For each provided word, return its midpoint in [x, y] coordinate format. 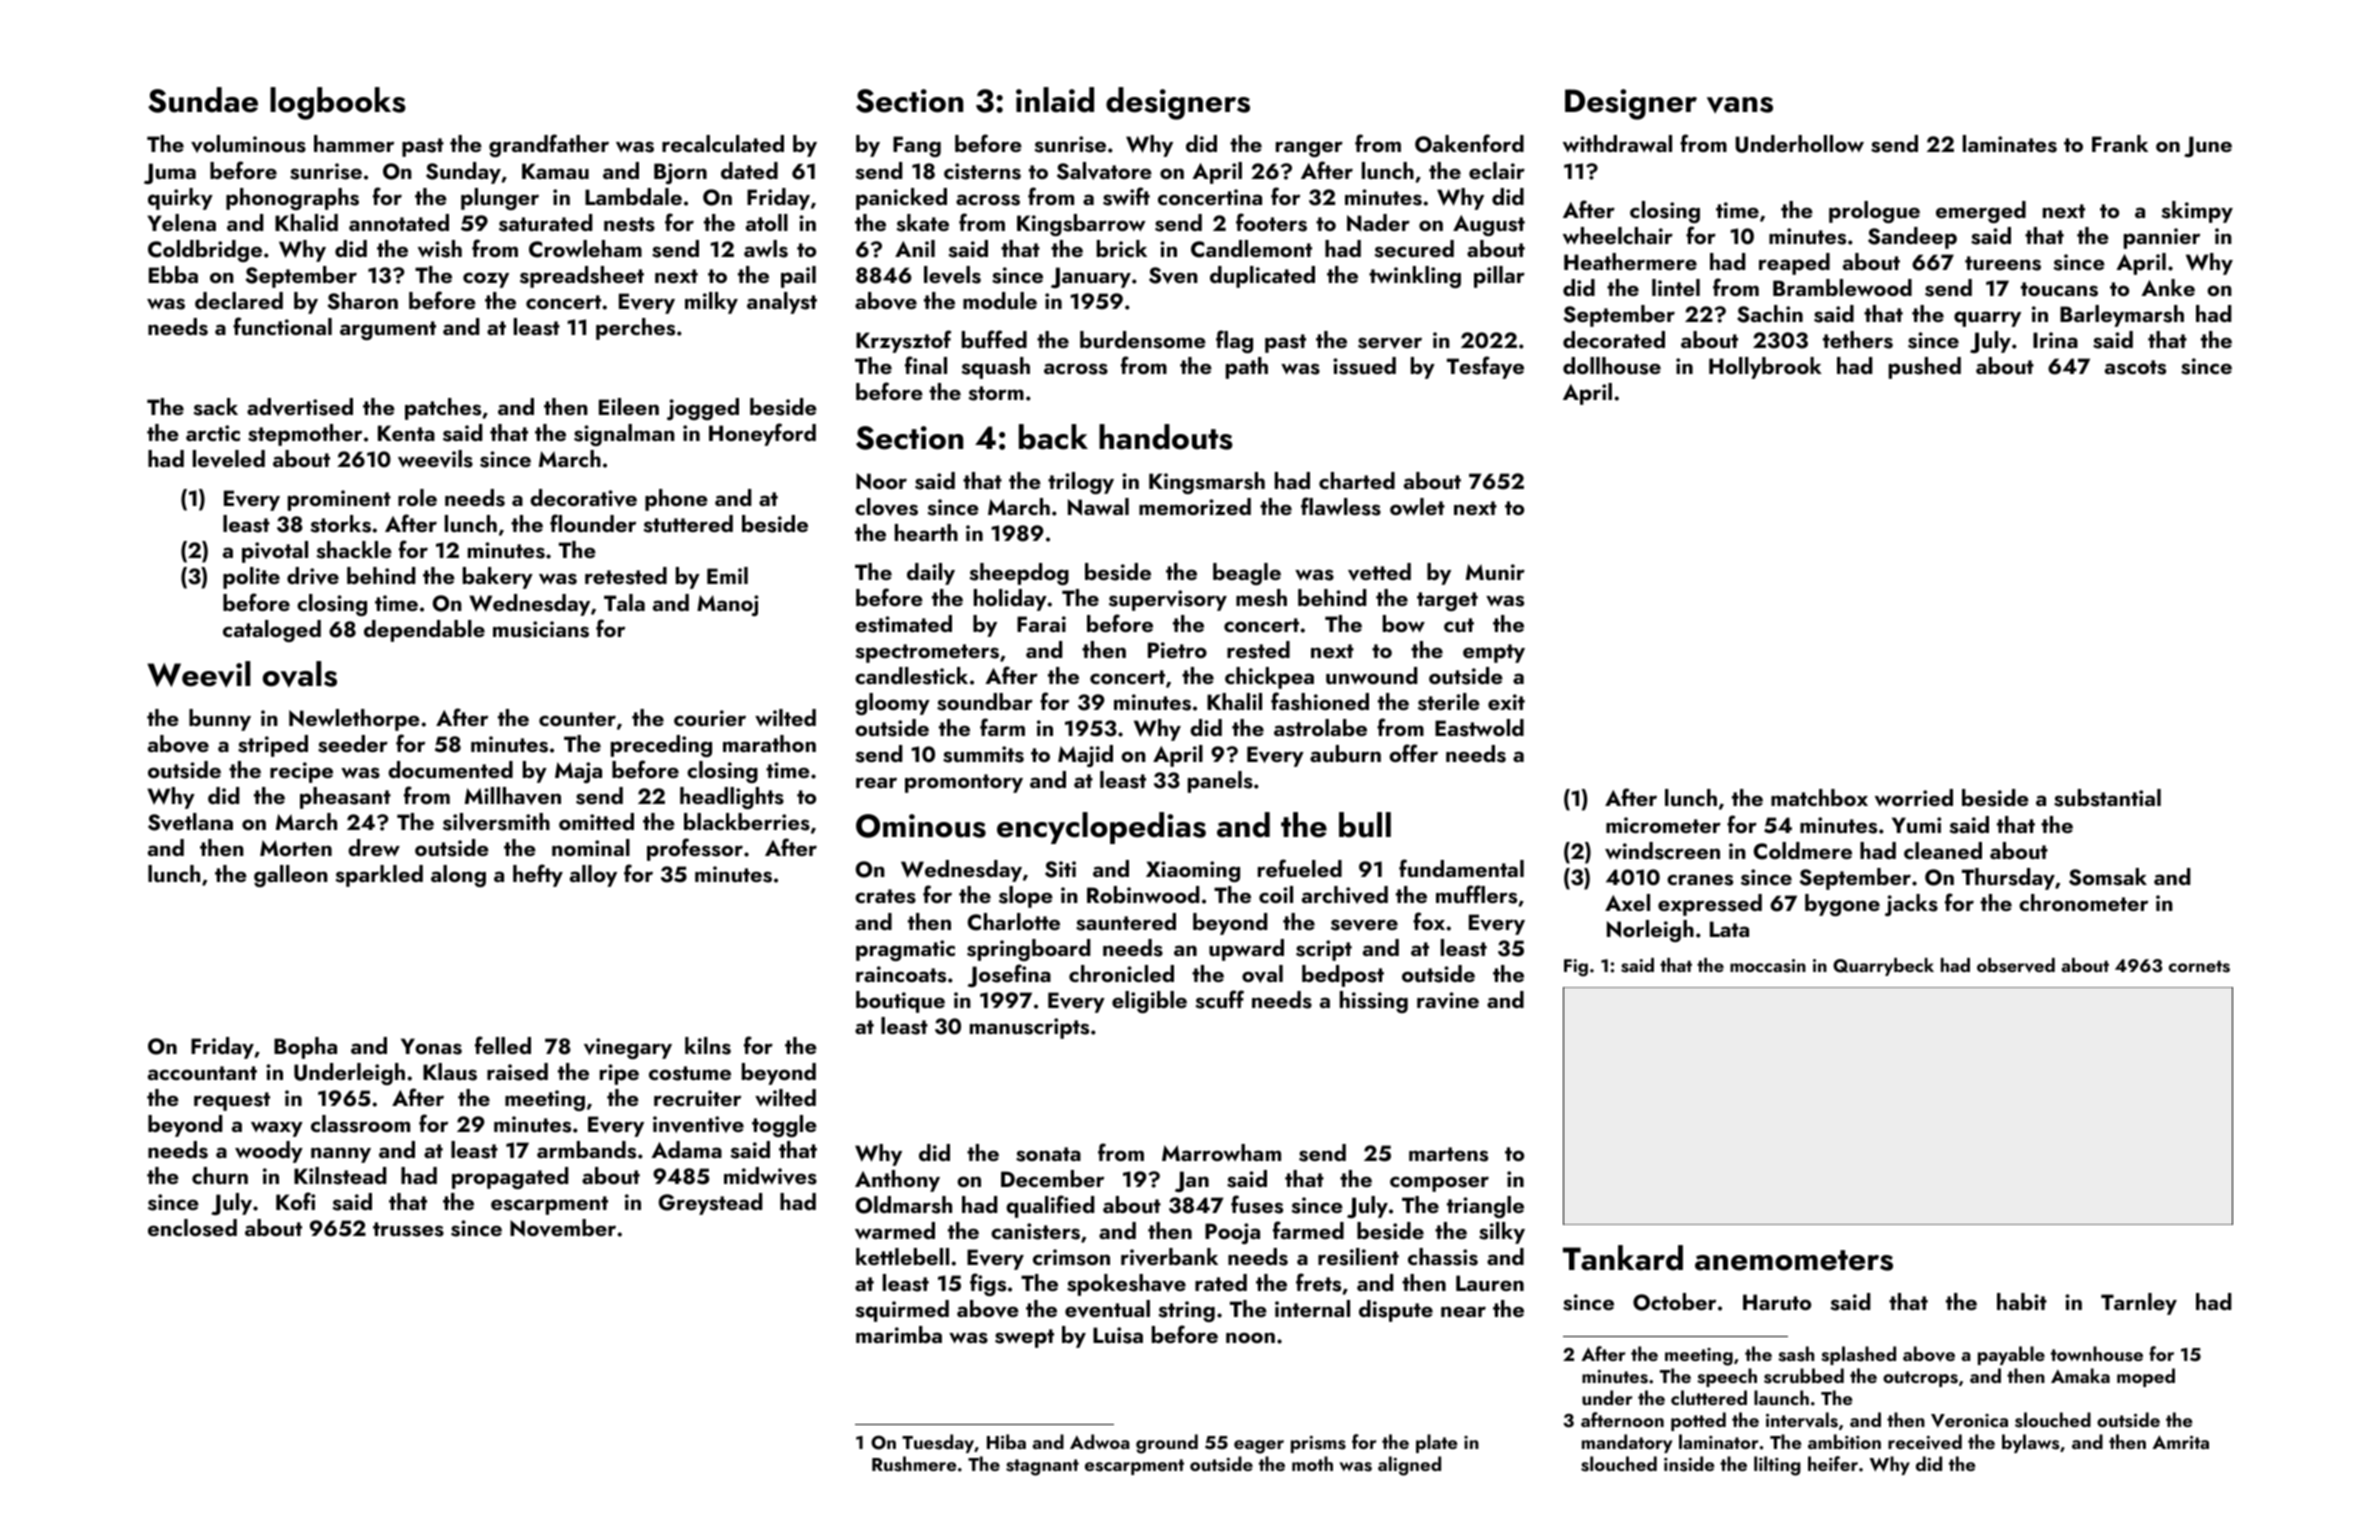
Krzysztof [903, 341]
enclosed [192, 1228]
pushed [1925, 368]
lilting [1777, 1466]
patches [443, 409]
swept [1024, 1338]
